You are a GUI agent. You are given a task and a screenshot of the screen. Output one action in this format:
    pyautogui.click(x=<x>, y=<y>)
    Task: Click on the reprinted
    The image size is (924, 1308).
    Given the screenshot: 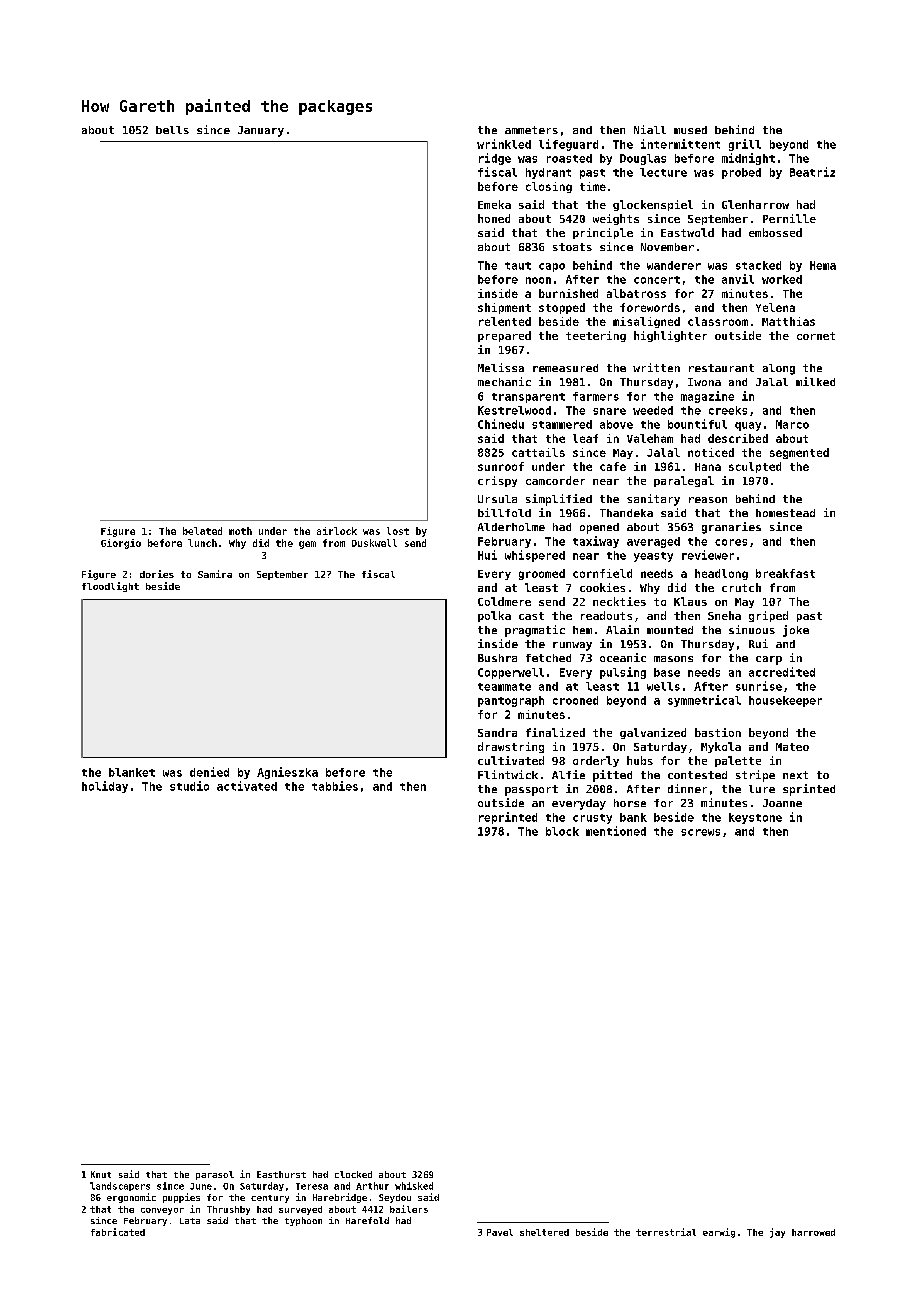 What is the action you would take?
    pyautogui.click(x=508, y=818)
